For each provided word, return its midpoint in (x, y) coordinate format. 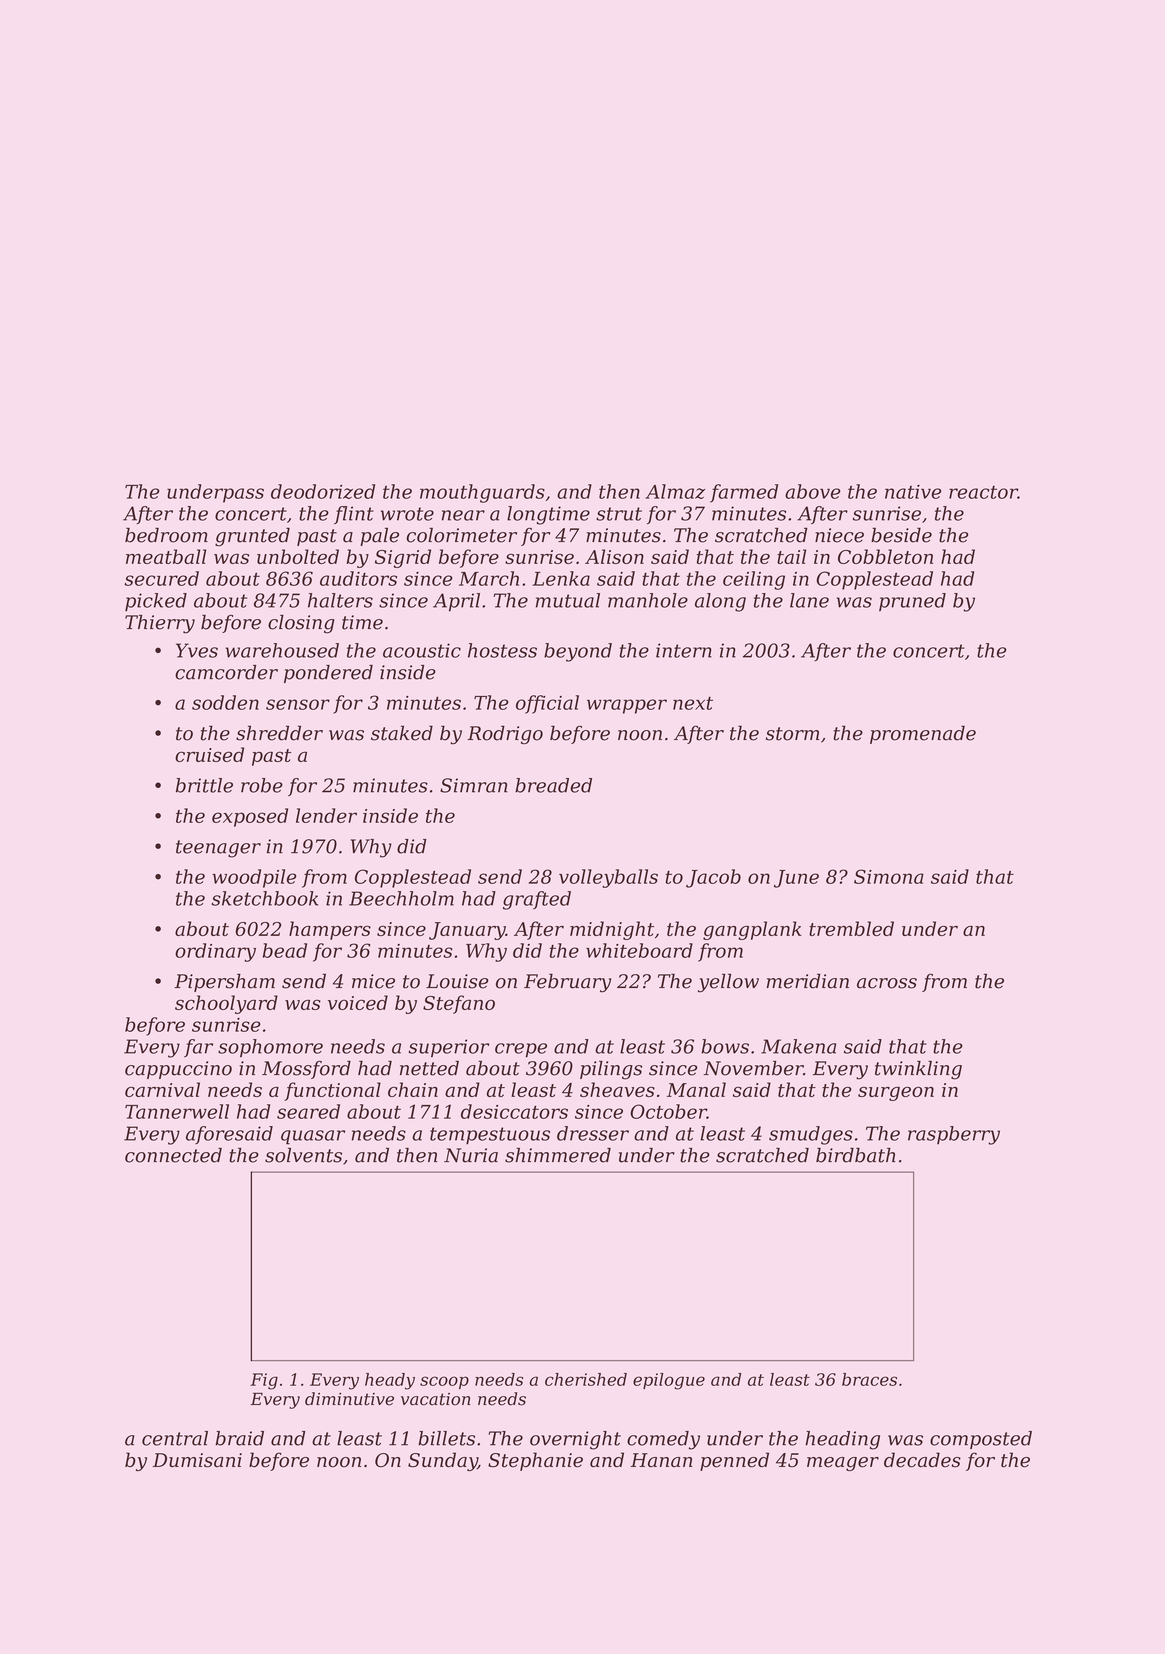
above (812, 491)
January (467, 931)
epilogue (669, 1381)
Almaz (675, 491)
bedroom (166, 535)
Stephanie (535, 1461)
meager (843, 1464)
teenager (218, 849)
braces (869, 1379)
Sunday (443, 1461)
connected (173, 1155)
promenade (923, 734)
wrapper (627, 706)
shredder (279, 733)
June (796, 879)
